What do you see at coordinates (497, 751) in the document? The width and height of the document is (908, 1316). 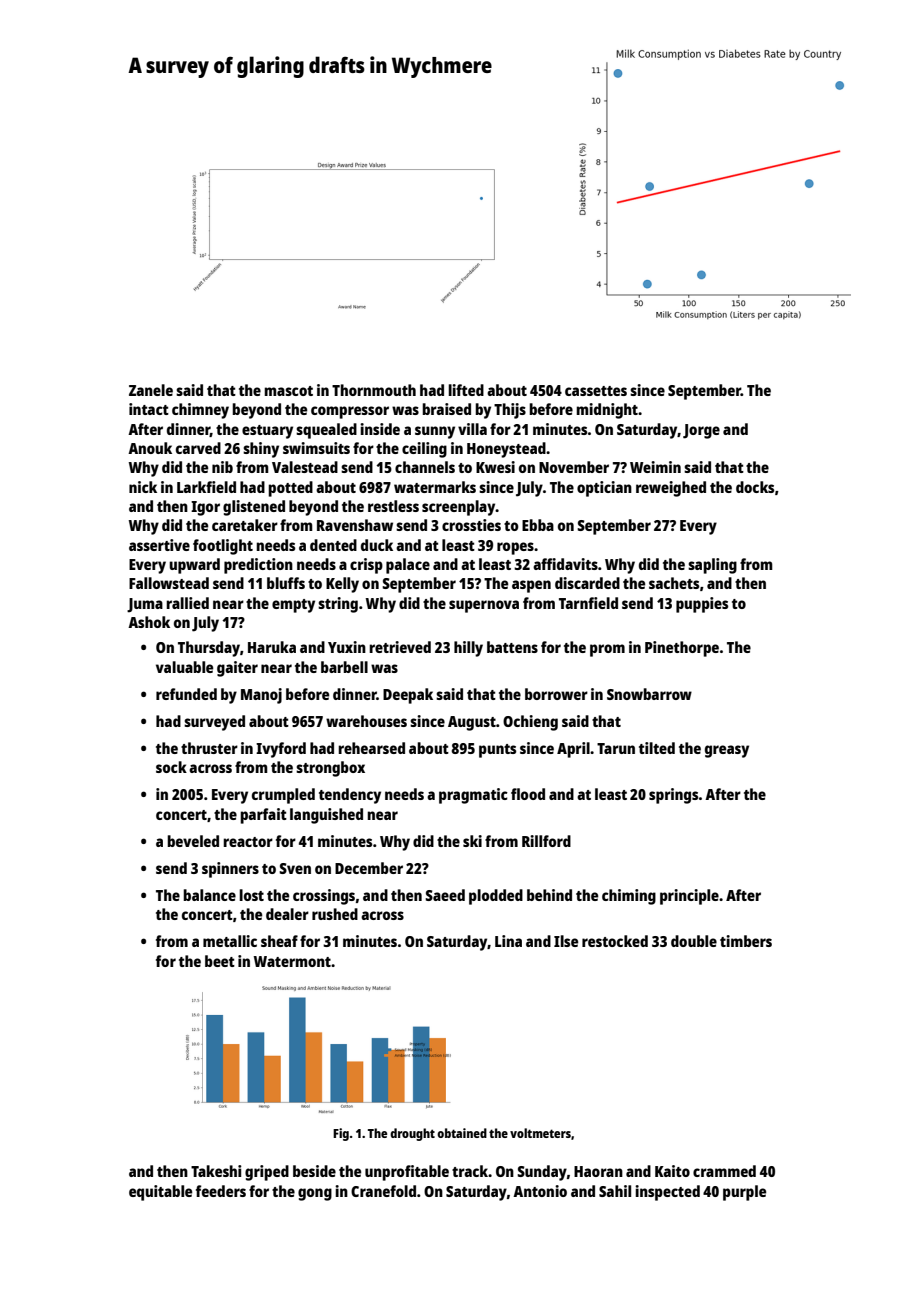 I see `punts` at bounding box center [497, 751].
